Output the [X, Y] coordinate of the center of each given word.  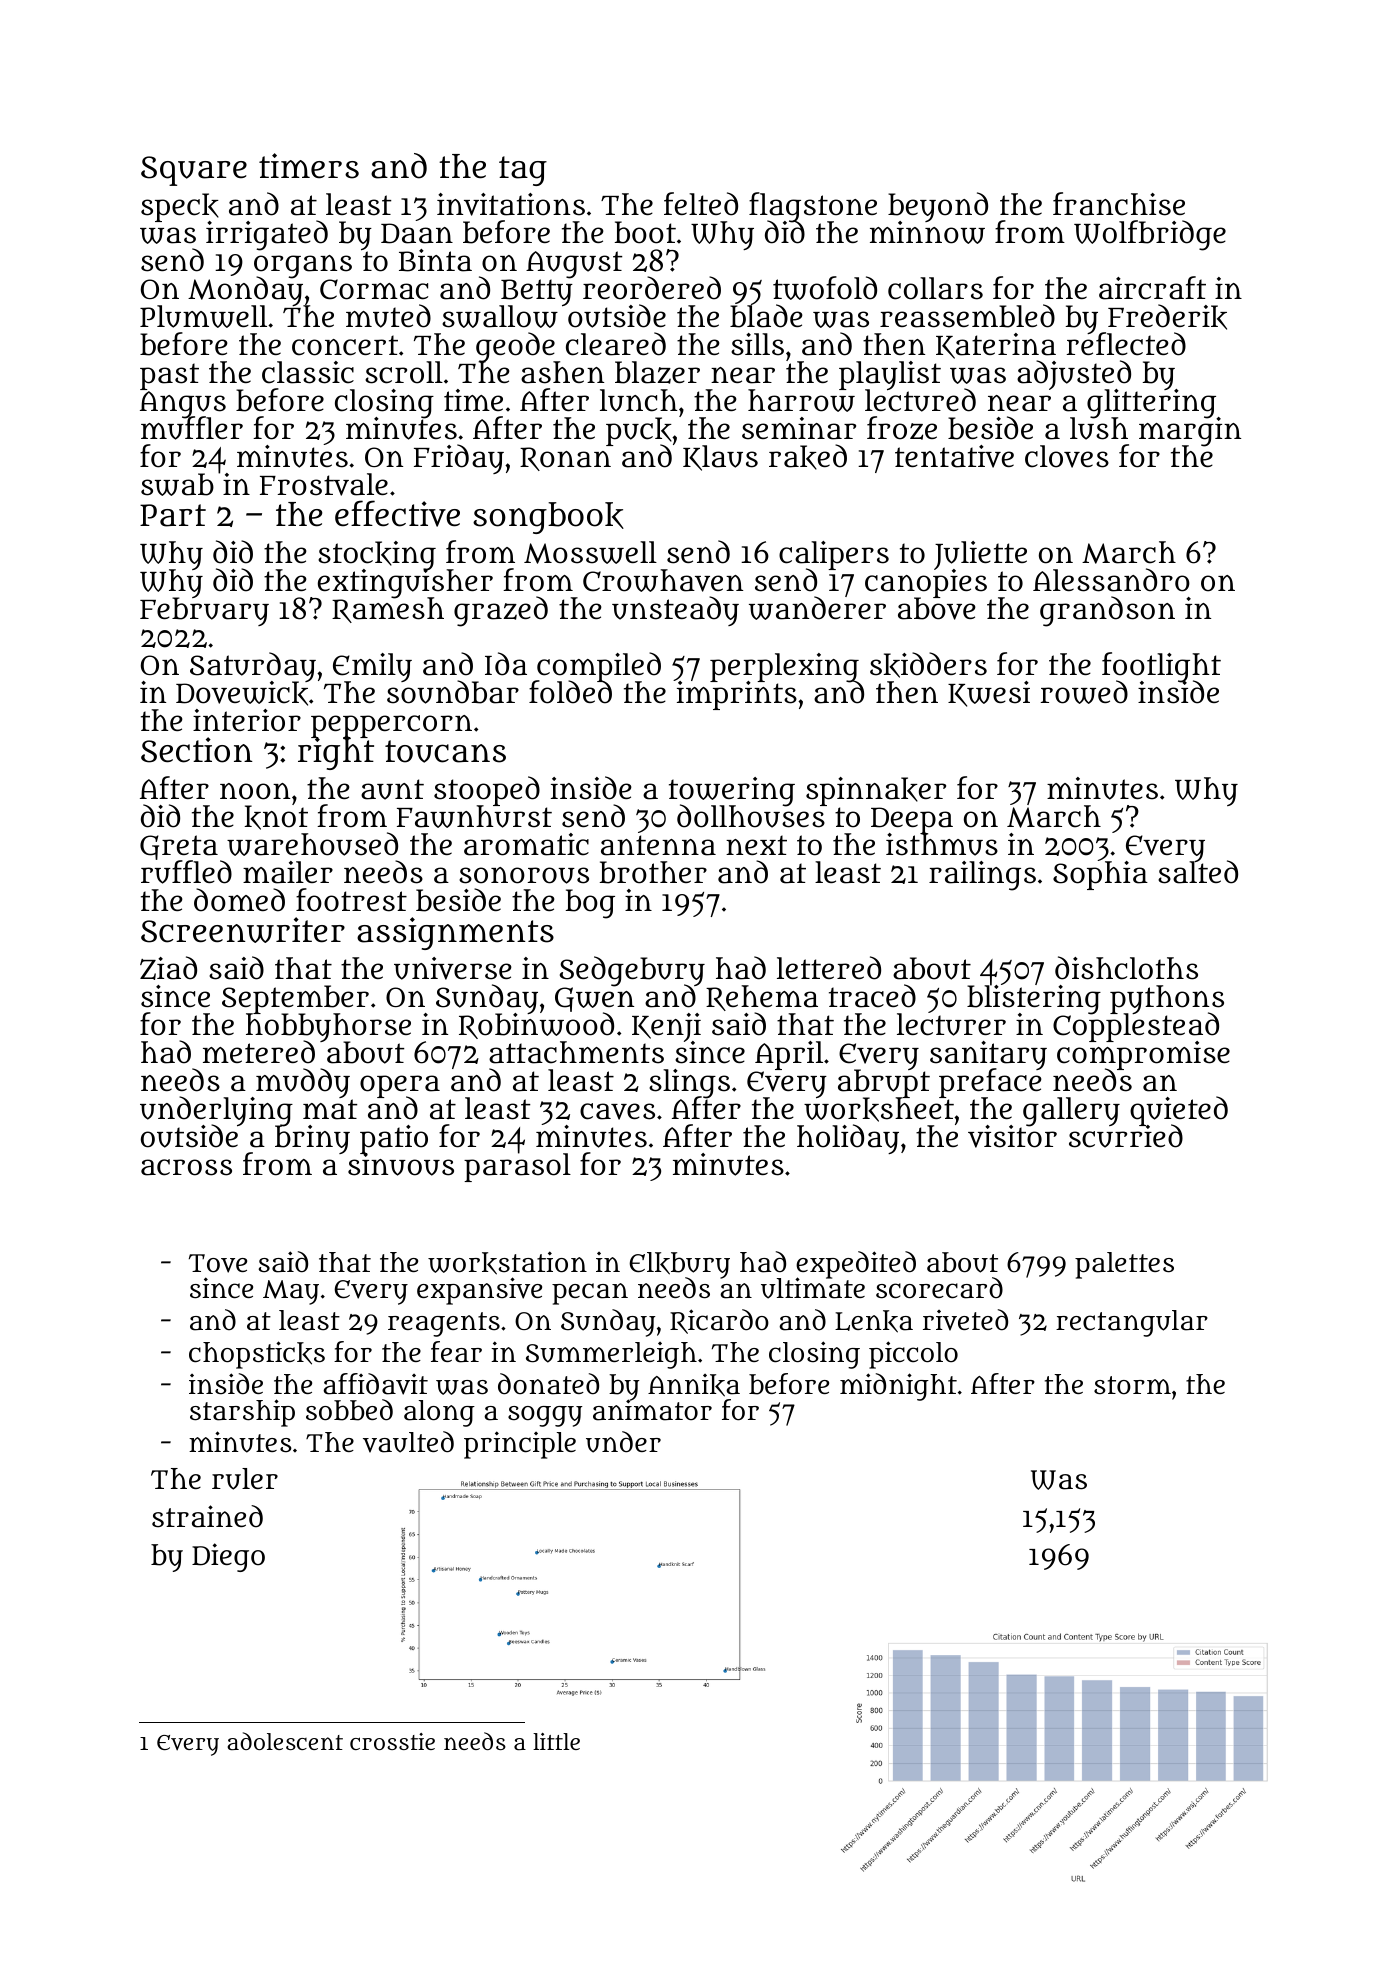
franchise [1119, 204]
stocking [377, 555]
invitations [511, 204]
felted [701, 204]
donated [548, 1384]
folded [570, 693]
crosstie [392, 1741]
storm [1132, 1385]
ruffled [186, 872]
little [556, 1741]
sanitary [988, 1055]
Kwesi [989, 694]
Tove [218, 1263]
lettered [829, 968]
